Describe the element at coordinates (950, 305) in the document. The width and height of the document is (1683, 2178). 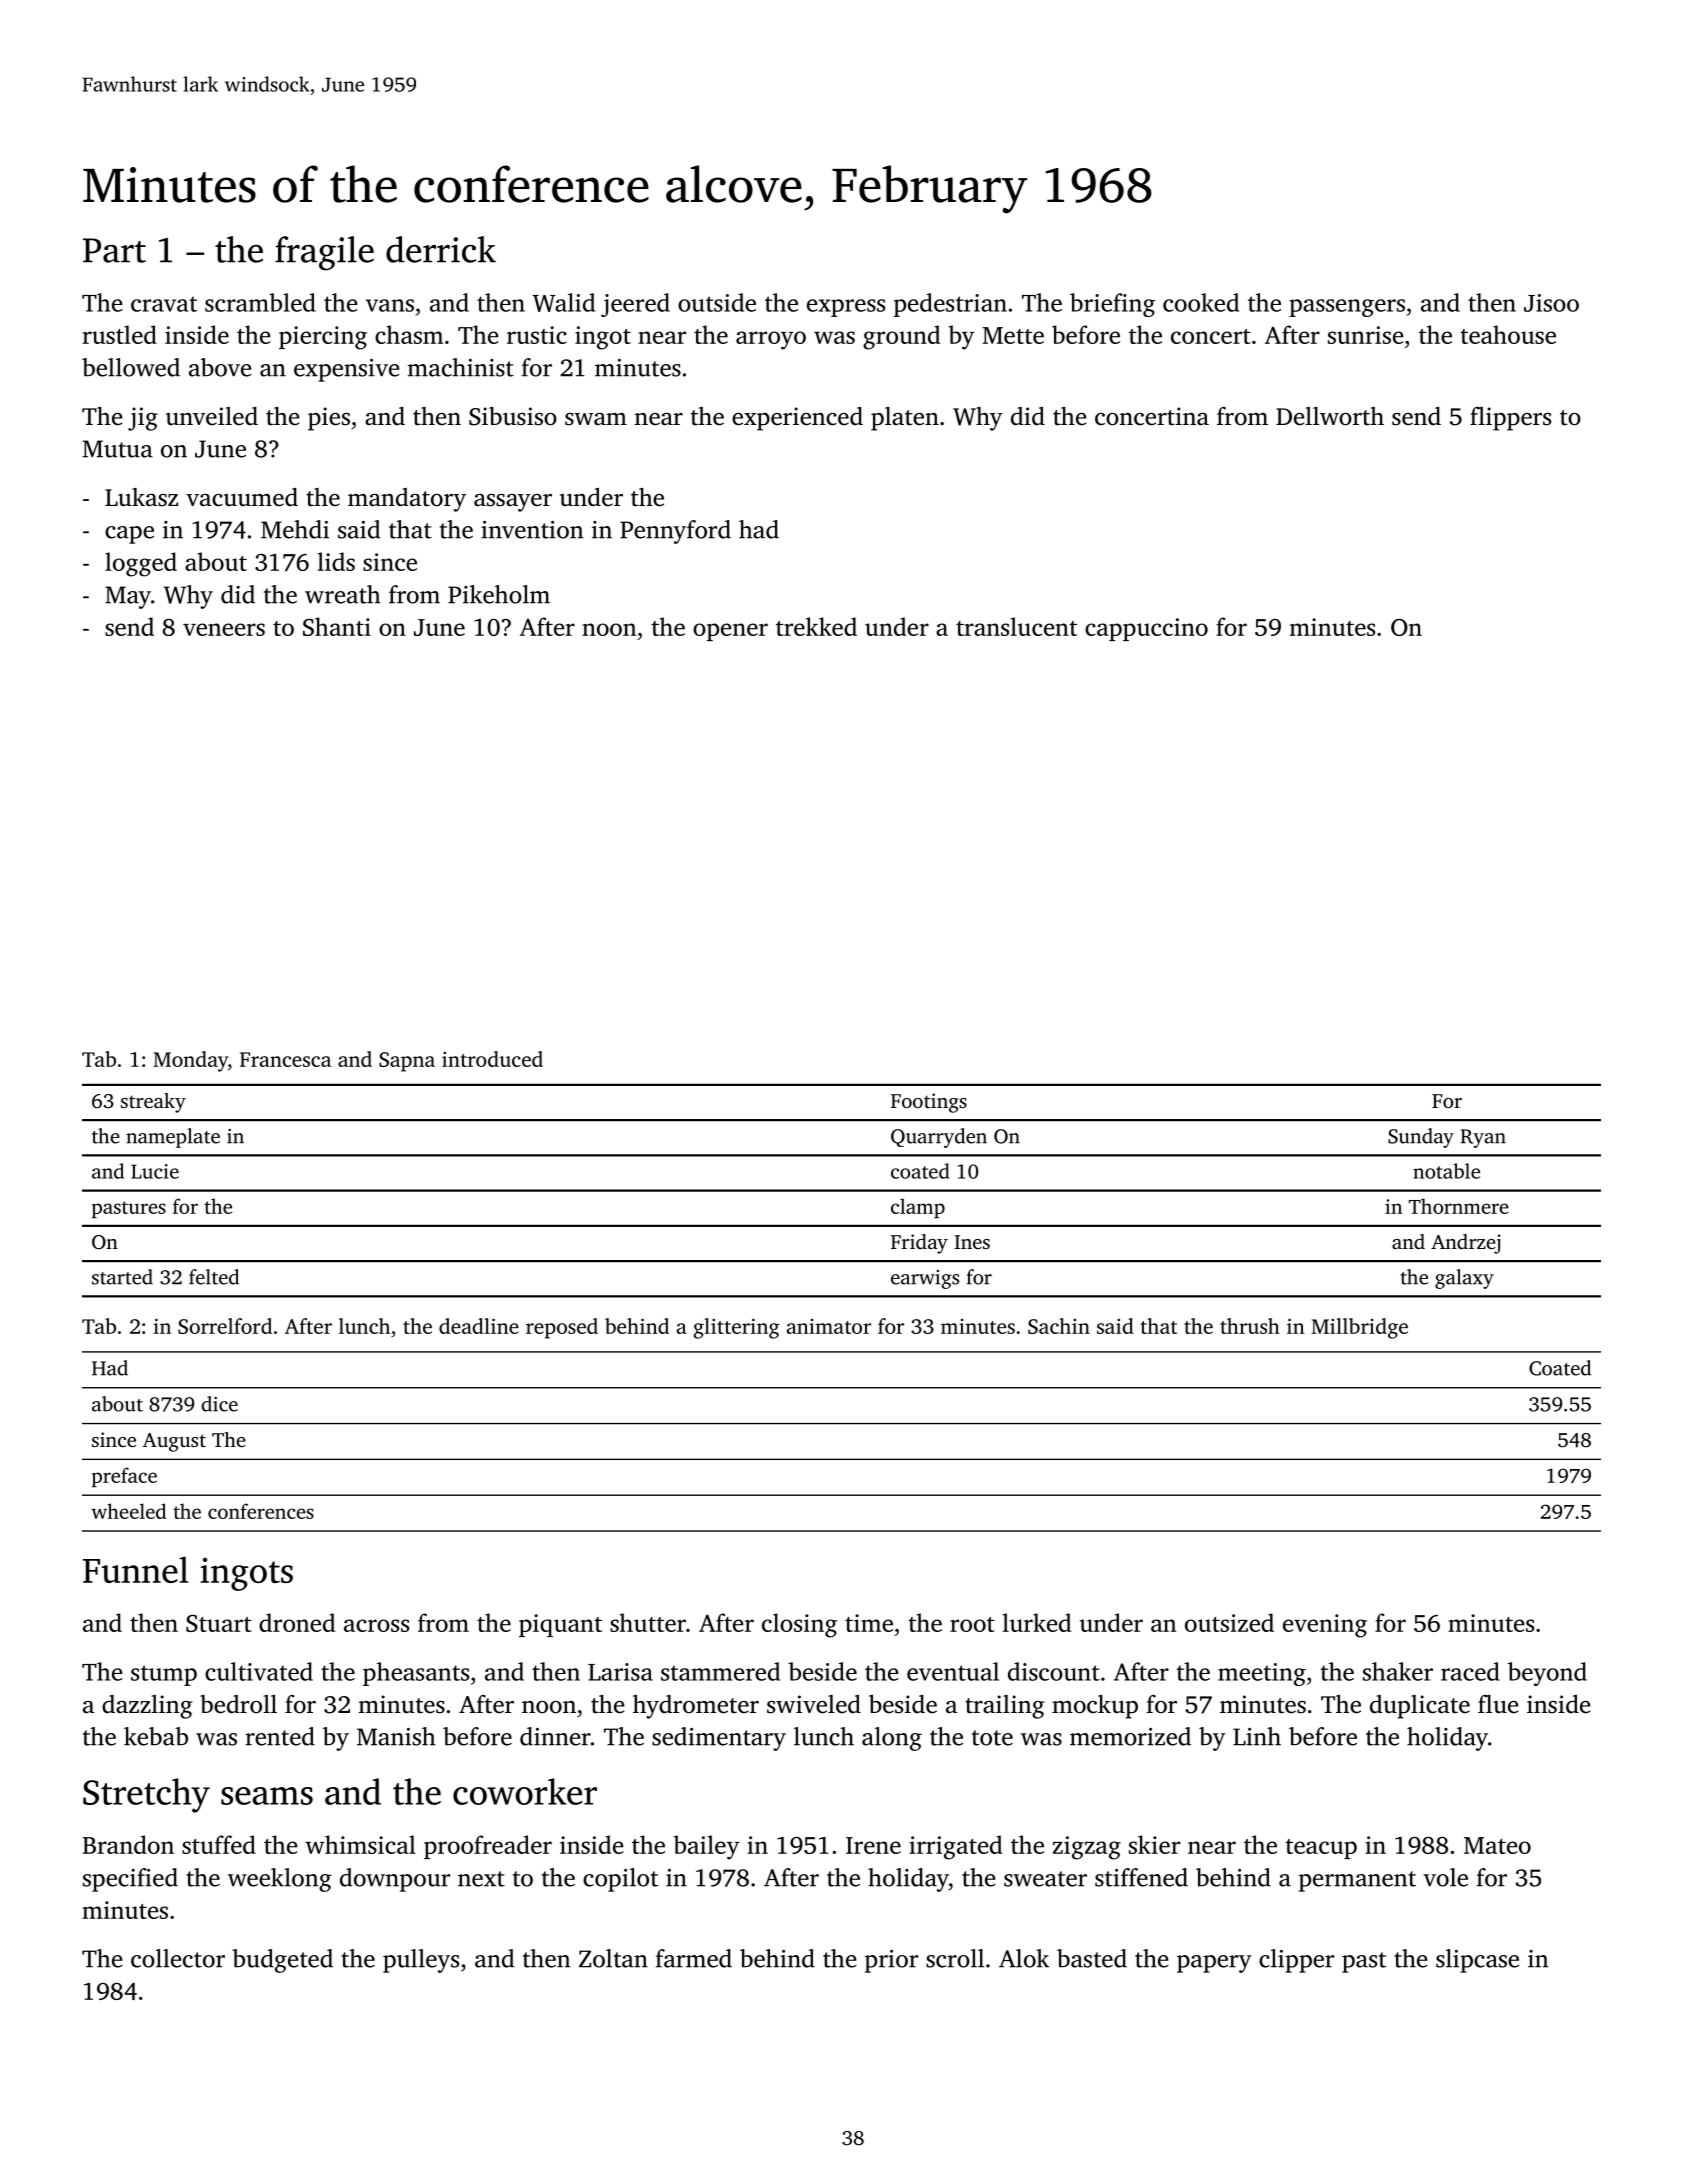
I see `pedestrian` at that location.
